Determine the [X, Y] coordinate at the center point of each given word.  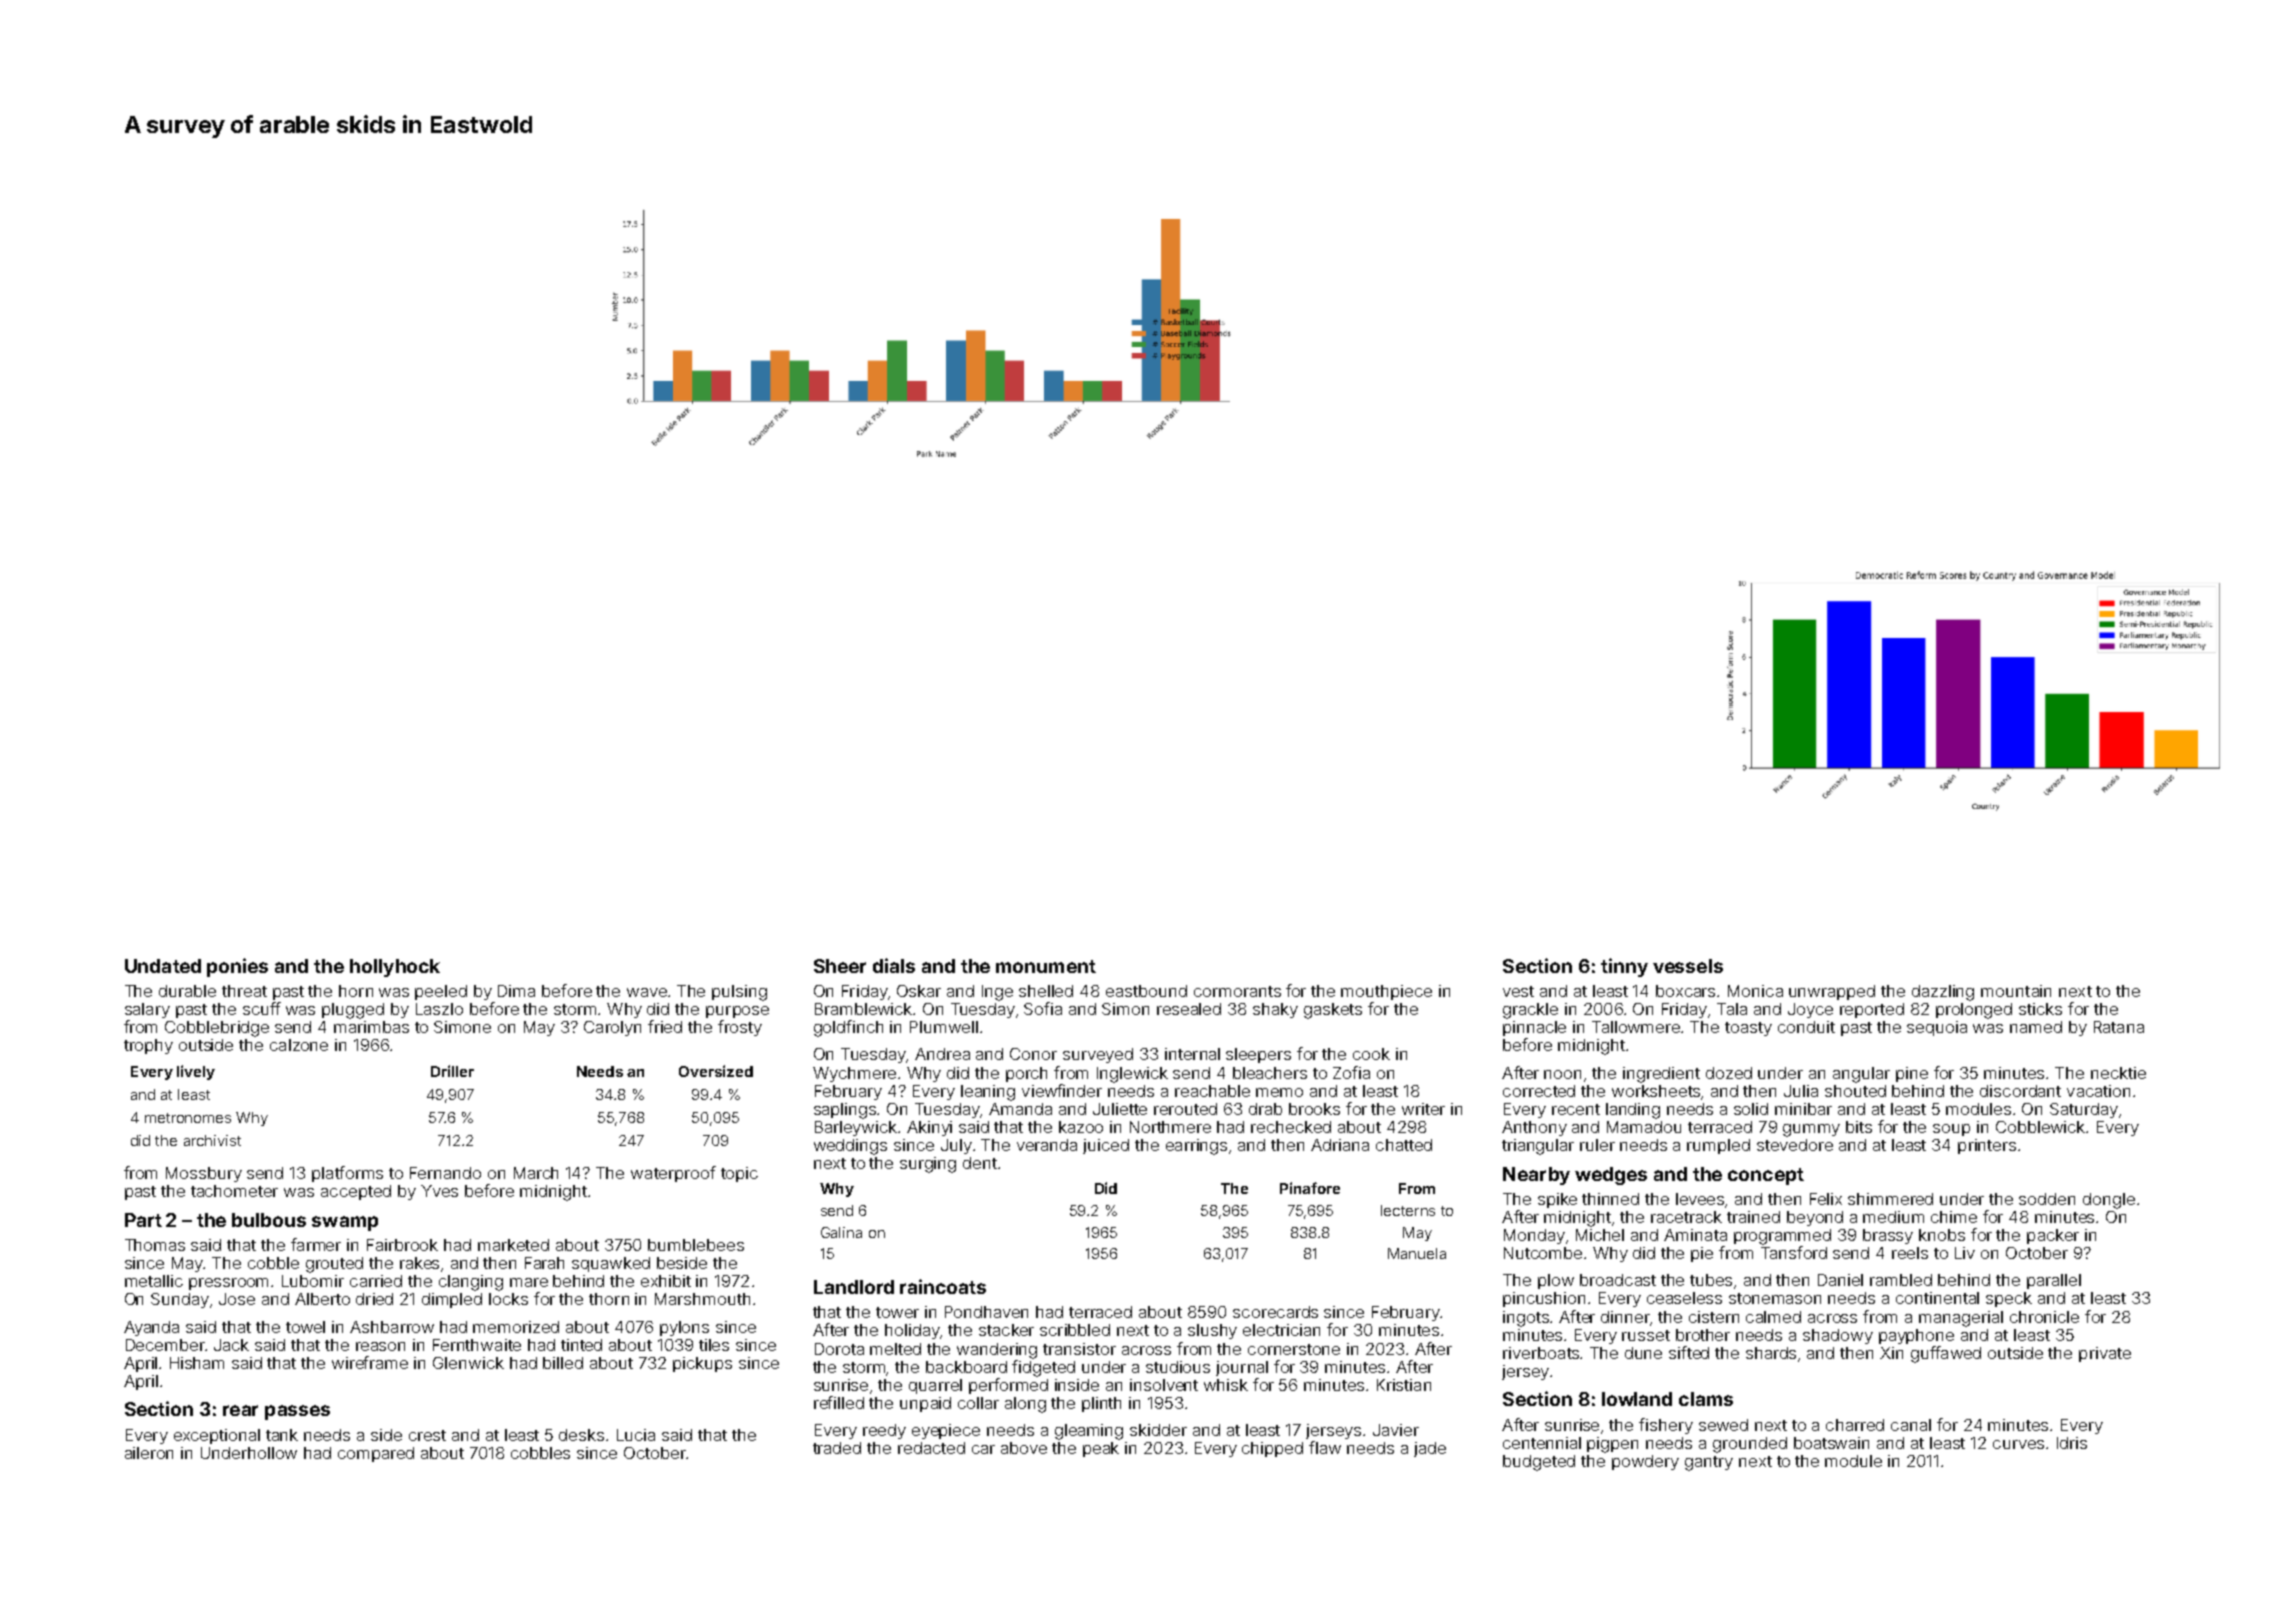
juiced [1106, 1146]
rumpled [1718, 1146]
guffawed [1946, 1354]
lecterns [1408, 1210]
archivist [212, 1140]
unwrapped [1832, 992]
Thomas [155, 1245]
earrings [1196, 1147]
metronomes [188, 1118]
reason [380, 1346]
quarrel [935, 1386]
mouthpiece [1386, 992]
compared [376, 1454]
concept [1766, 1176]
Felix [1826, 1199]
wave [647, 992]
